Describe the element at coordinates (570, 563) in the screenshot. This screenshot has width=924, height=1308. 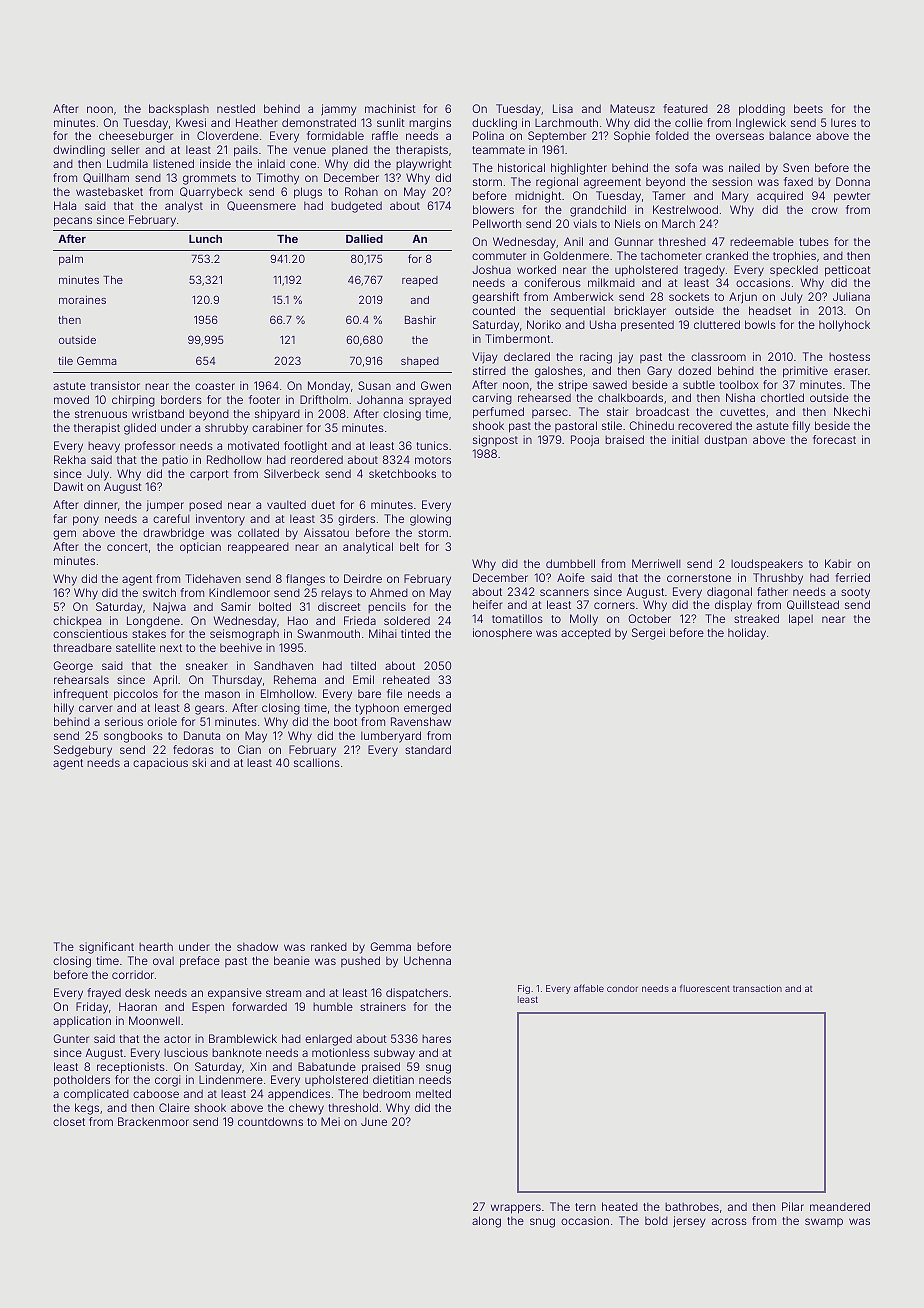
I see `dumbbell` at that location.
